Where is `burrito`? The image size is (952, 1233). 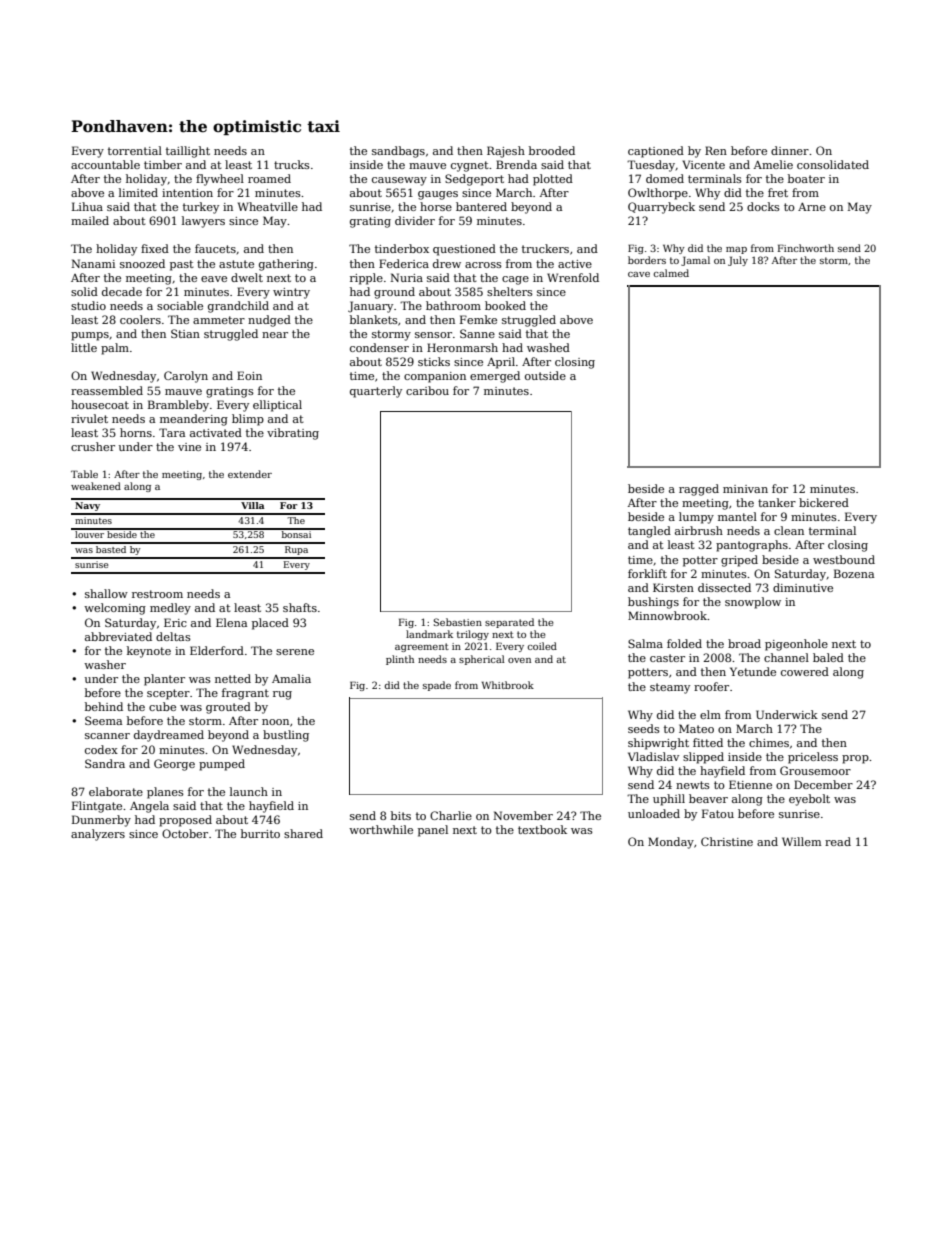
burrito is located at coordinates (260, 833).
